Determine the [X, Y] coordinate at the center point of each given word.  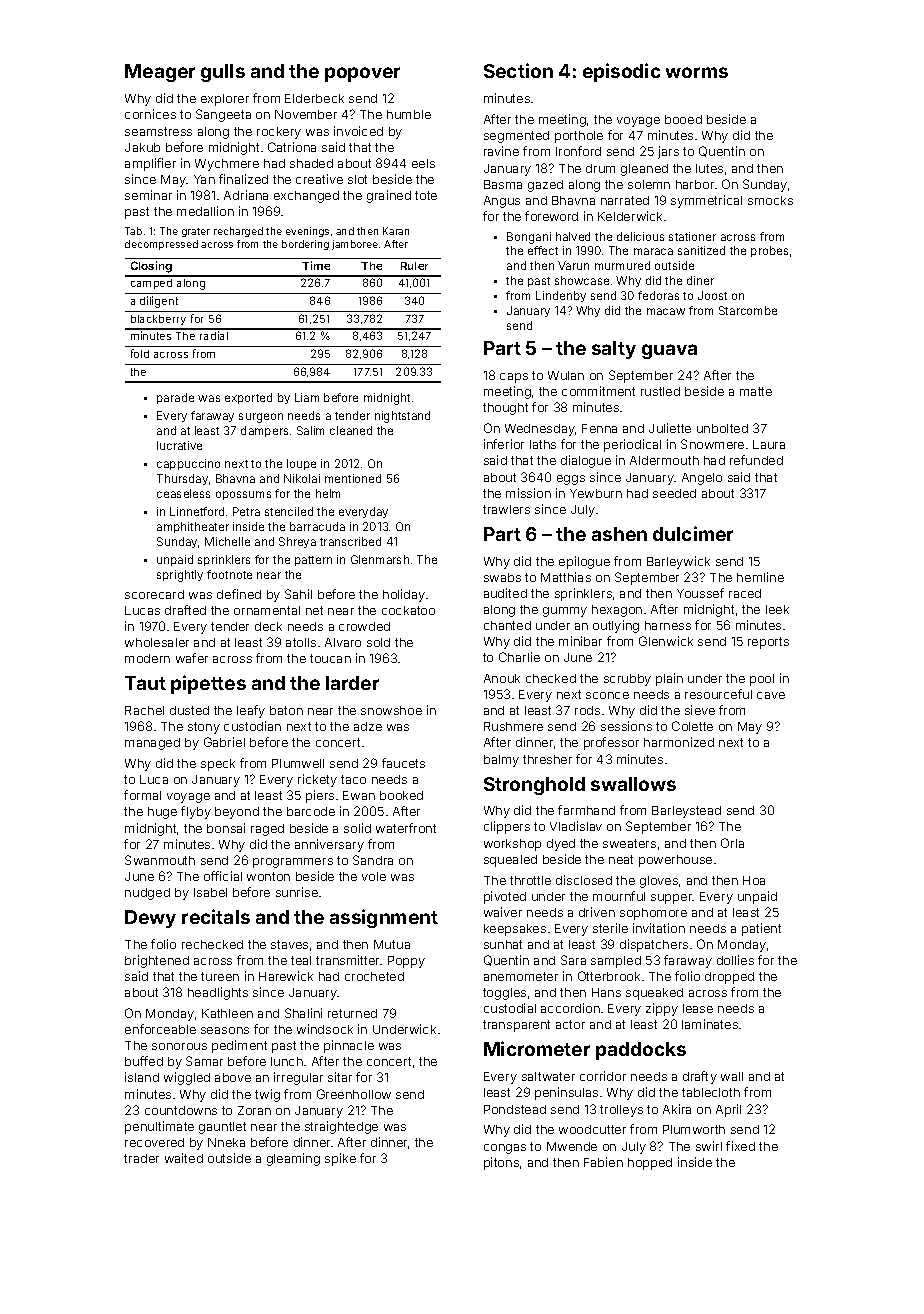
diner [700, 280]
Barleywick [678, 562]
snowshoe [391, 710]
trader [141, 1158]
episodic [621, 72]
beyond [237, 813]
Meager [160, 73]
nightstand [402, 417]
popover [362, 74]
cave [771, 695]
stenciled [289, 511]
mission [528, 493]
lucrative [179, 445]
